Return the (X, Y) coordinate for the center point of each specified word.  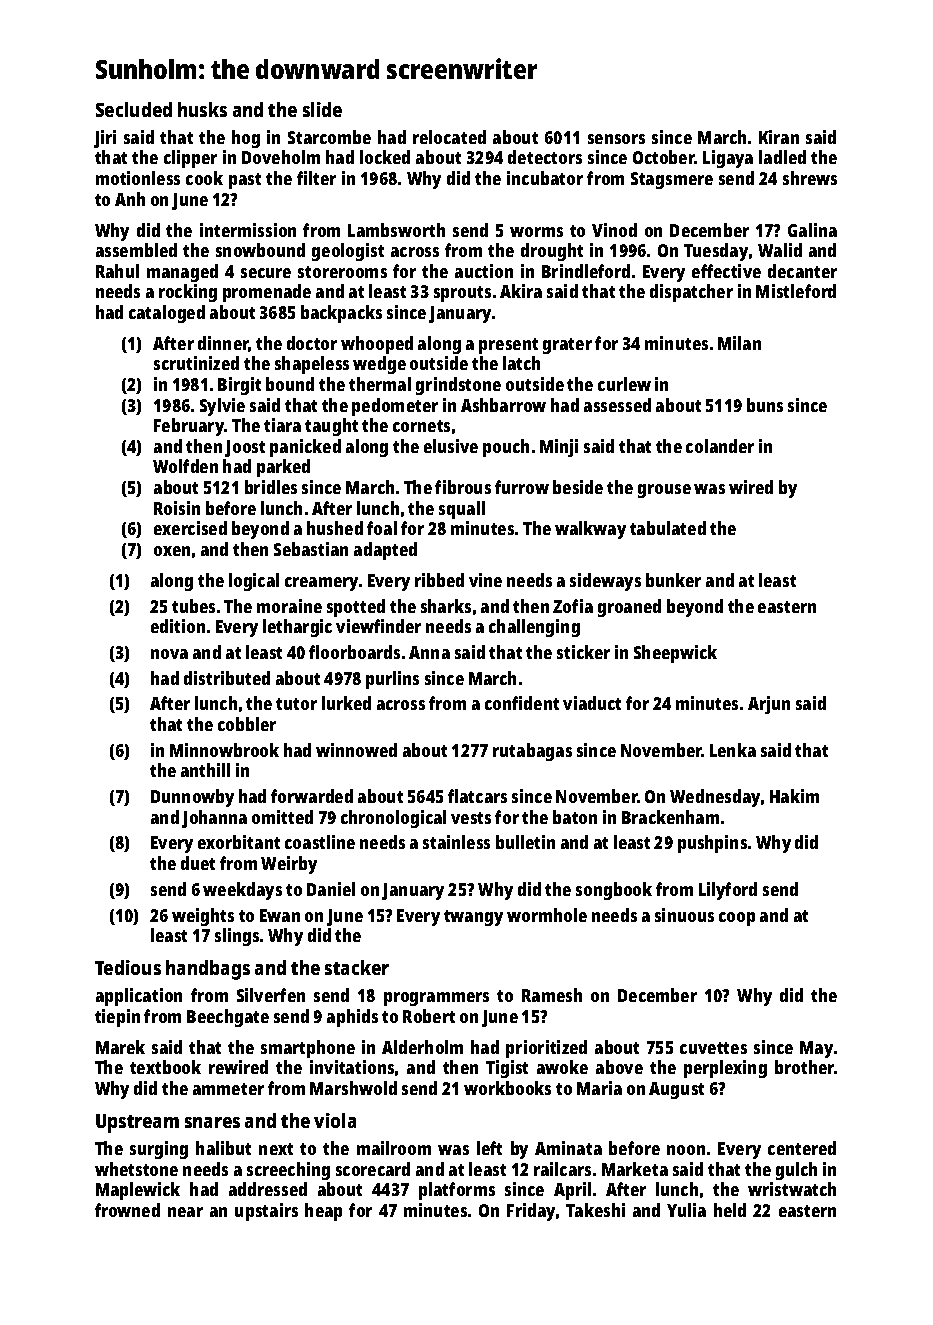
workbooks (507, 1088)
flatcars (477, 796)
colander (720, 446)
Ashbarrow (503, 405)
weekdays (242, 891)
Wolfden (185, 466)
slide (322, 109)
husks (202, 109)
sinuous (684, 915)
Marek (120, 1047)
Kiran (779, 137)
